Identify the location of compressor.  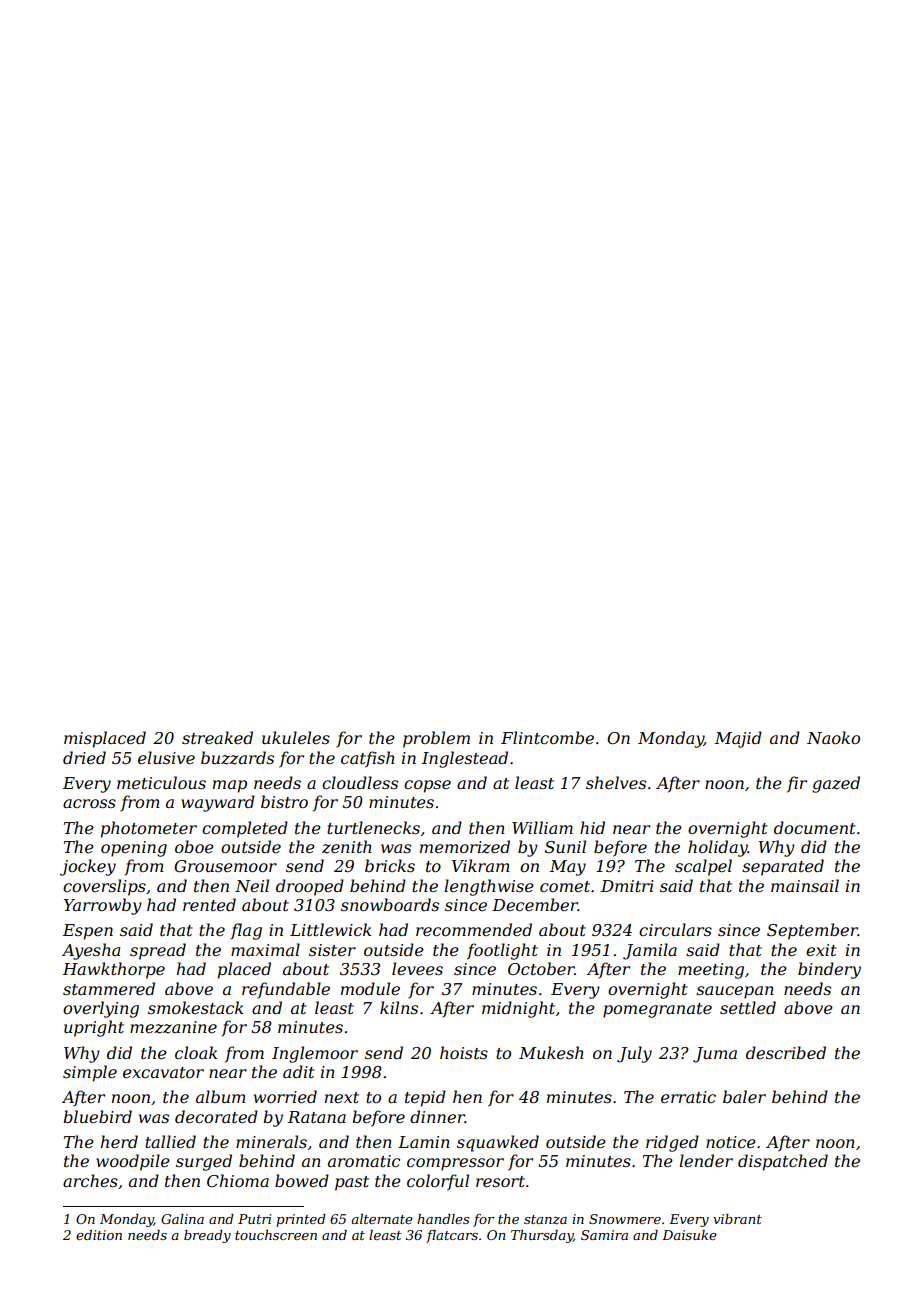
(455, 1164).
